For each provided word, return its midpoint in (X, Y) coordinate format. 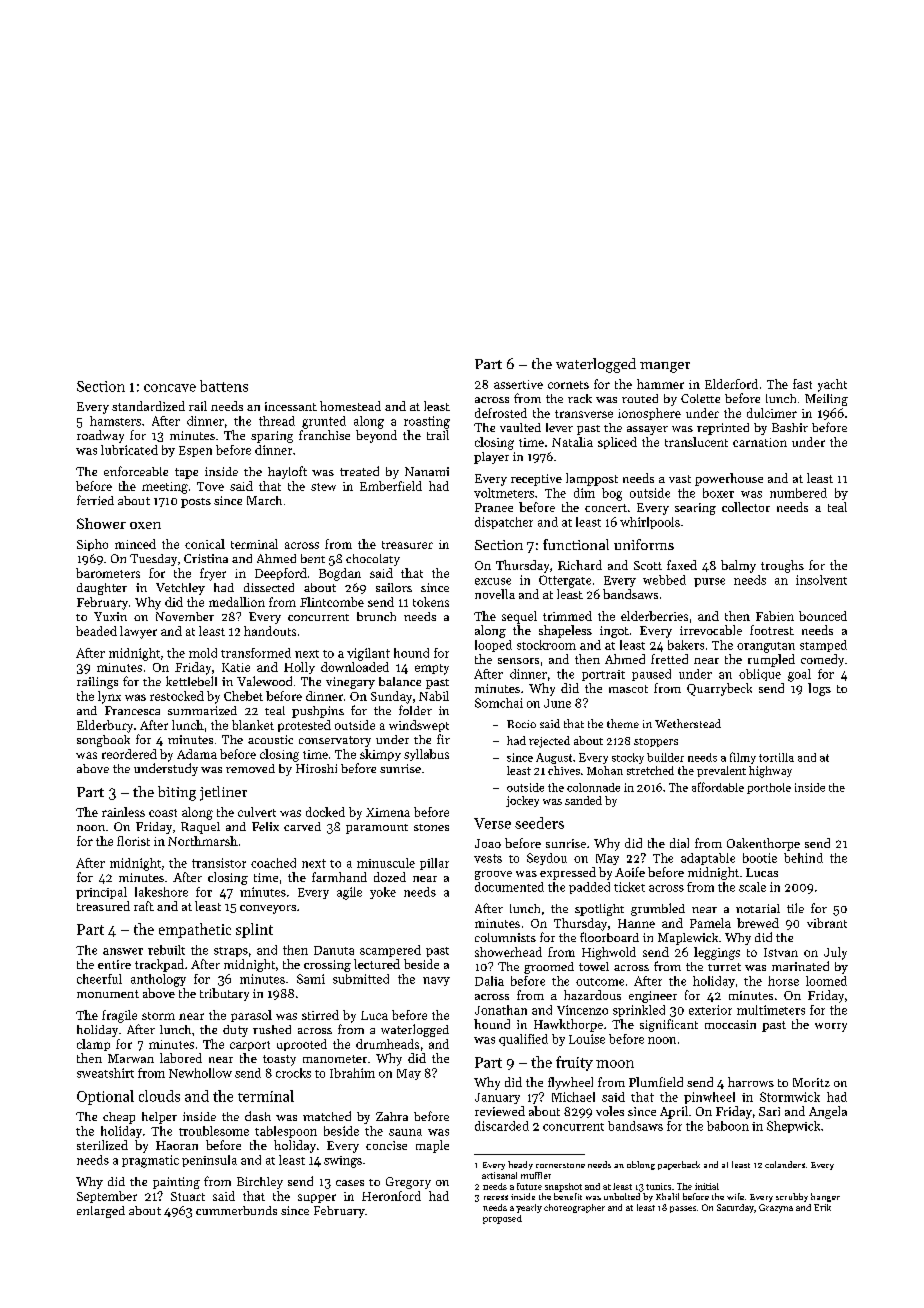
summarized (202, 710)
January (497, 1098)
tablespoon (286, 1132)
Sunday (391, 697)
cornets (568, 385)
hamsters (115, 421)
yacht (832, 385)
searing (695, 509)
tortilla (776, 757)
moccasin (730, 1024)
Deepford (281, 574)
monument (108, 994)
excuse (493, 581)
